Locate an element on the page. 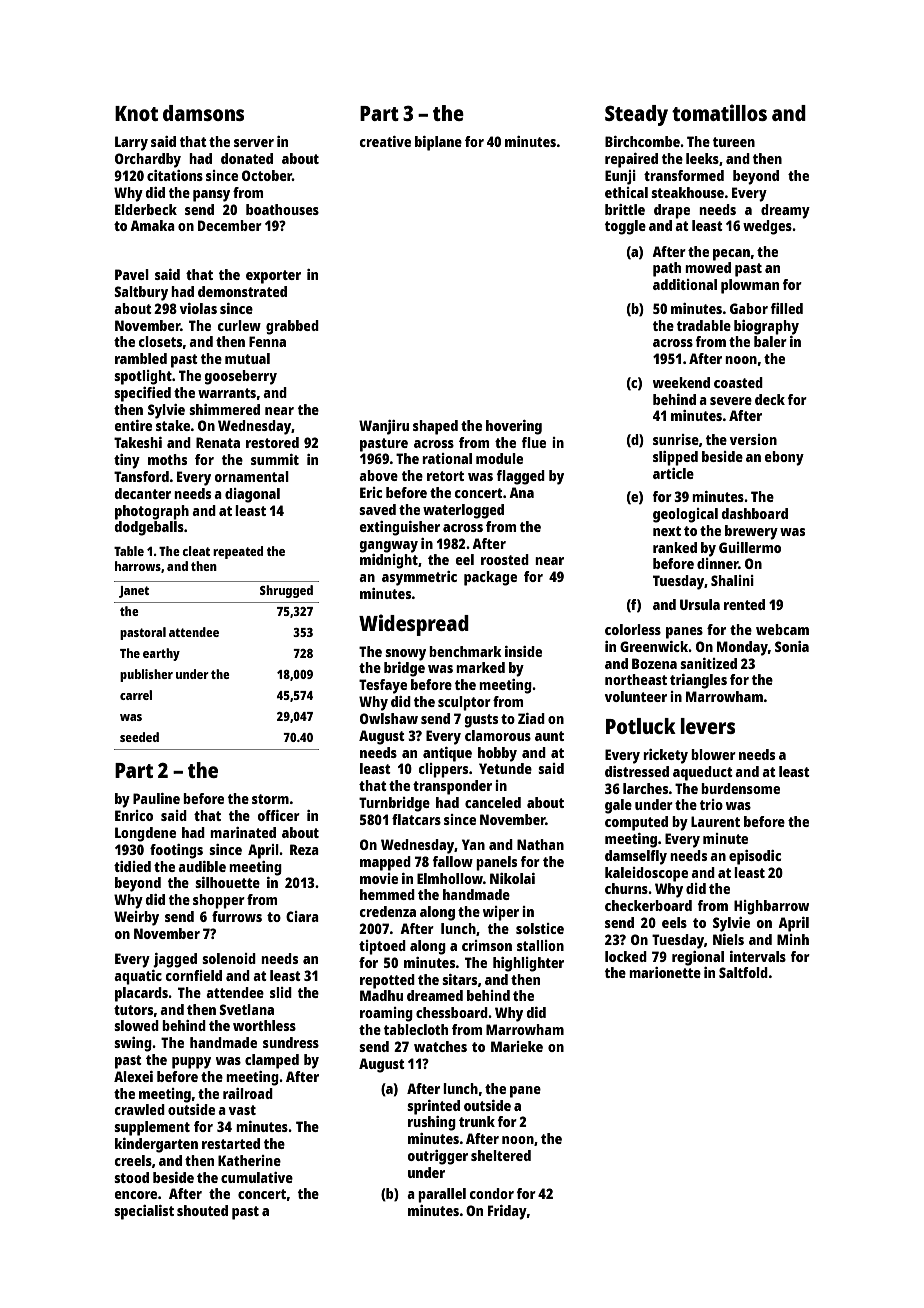  boathouses is located at coordinates (282, 209).
